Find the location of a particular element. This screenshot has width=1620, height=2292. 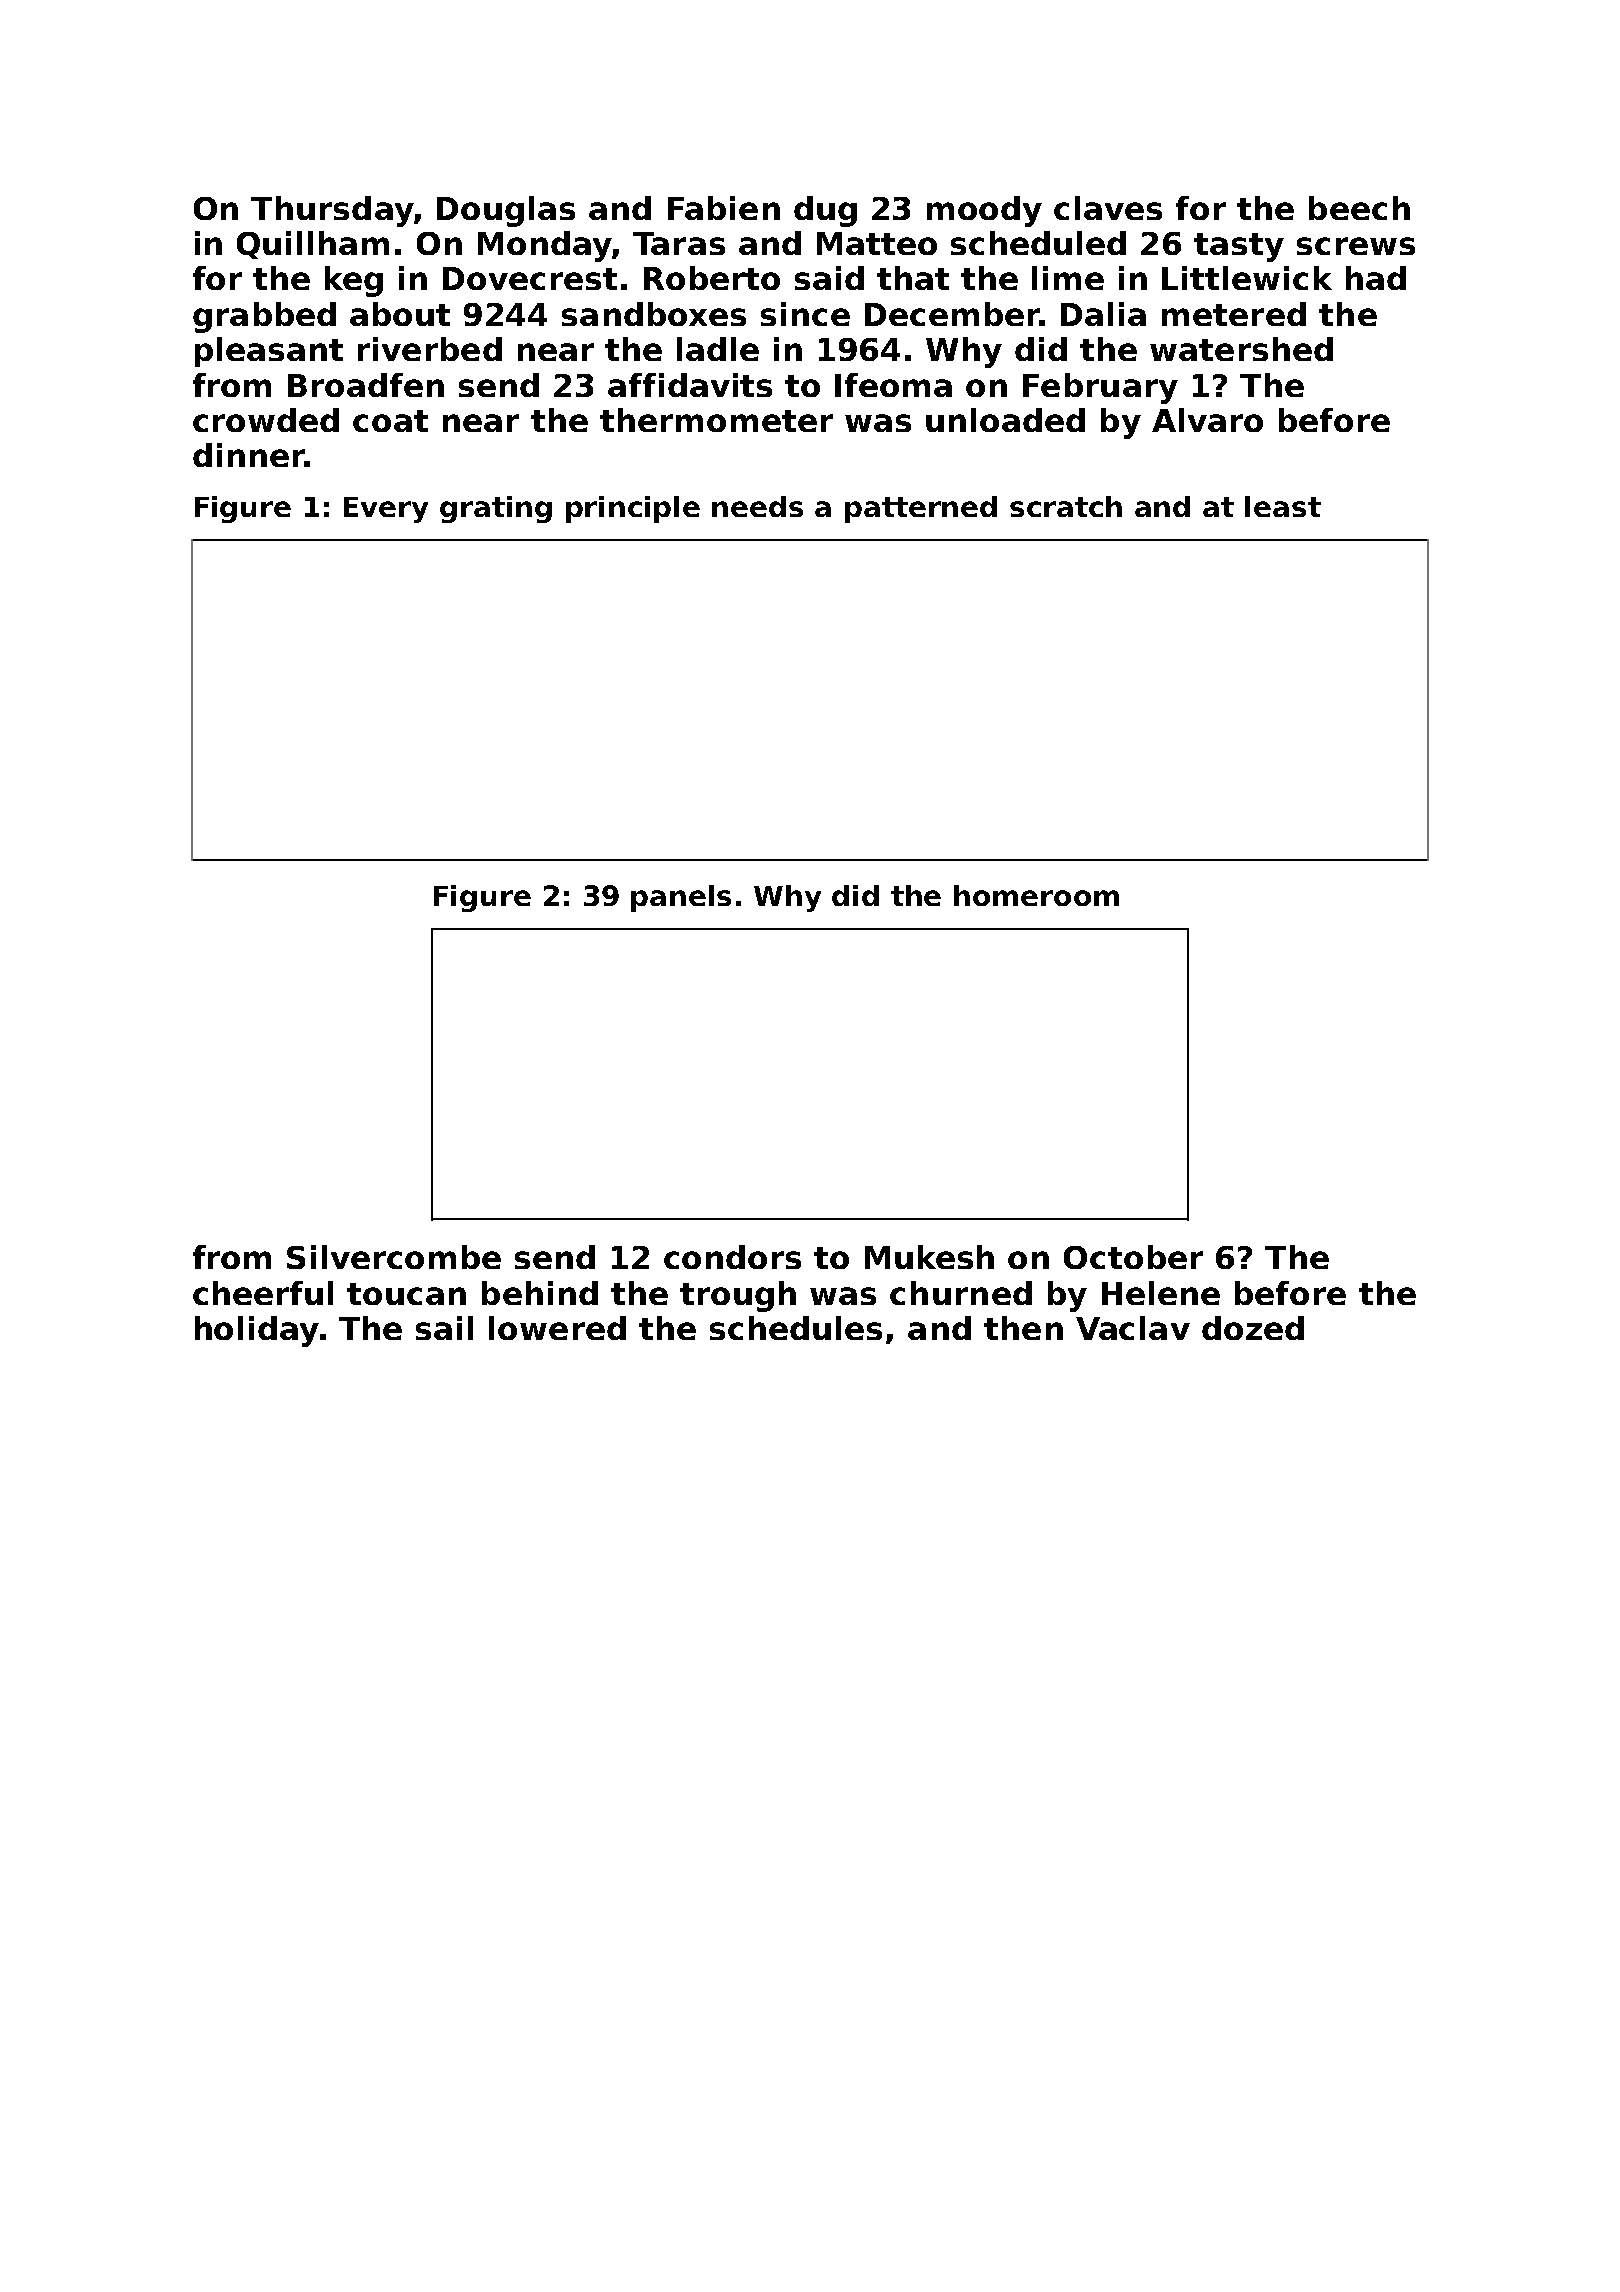

sail is located at coordinates (444, 1328).
